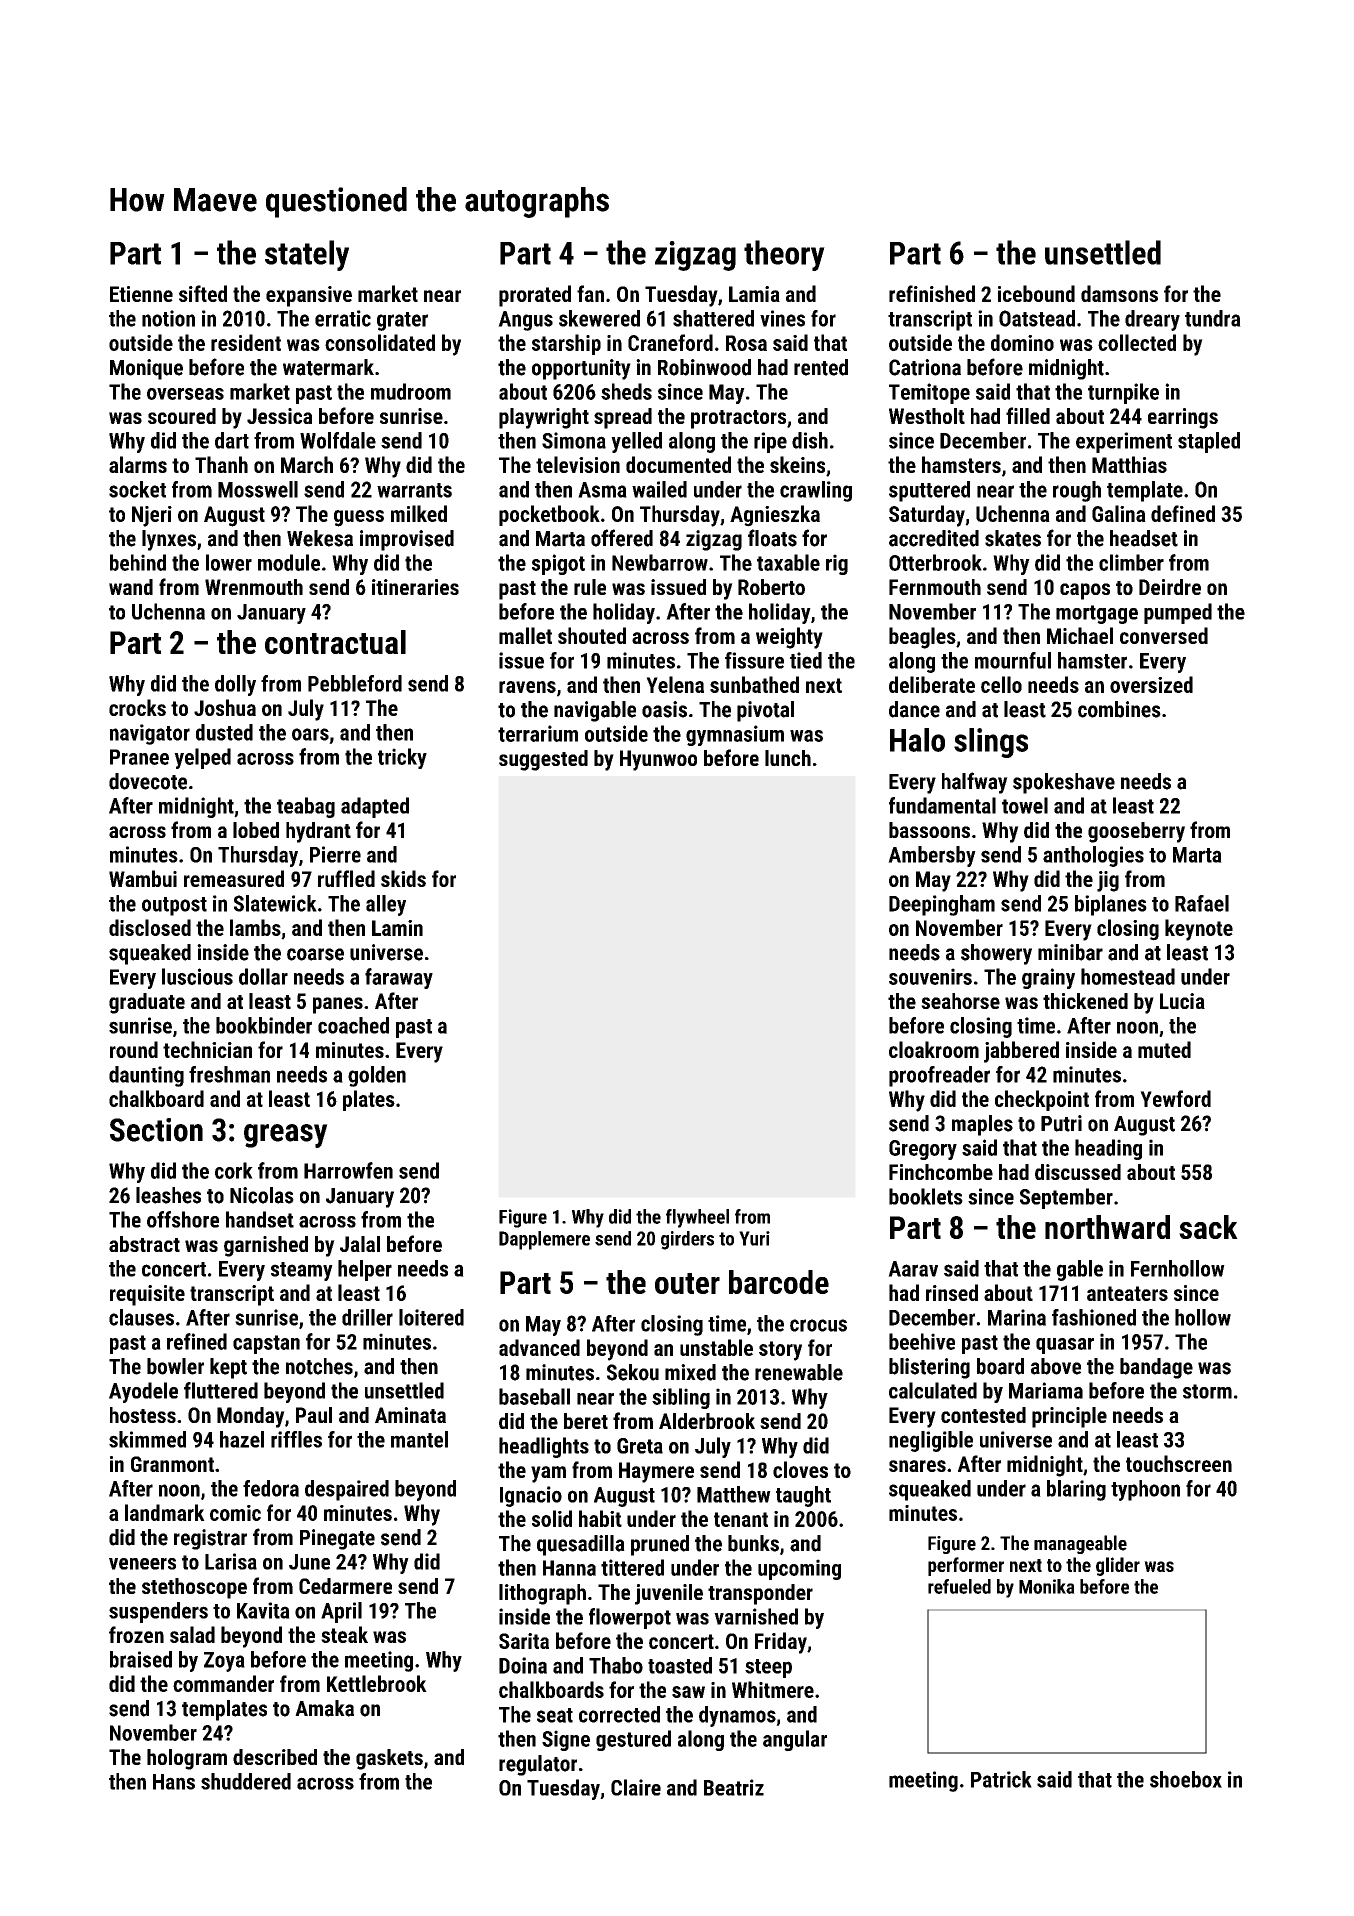 Image resolution: width=1354 pixels, height=1916 pixels. Describe the element at coordinates (932, 684) in the screenshot. I see `deliberate` at that location.
